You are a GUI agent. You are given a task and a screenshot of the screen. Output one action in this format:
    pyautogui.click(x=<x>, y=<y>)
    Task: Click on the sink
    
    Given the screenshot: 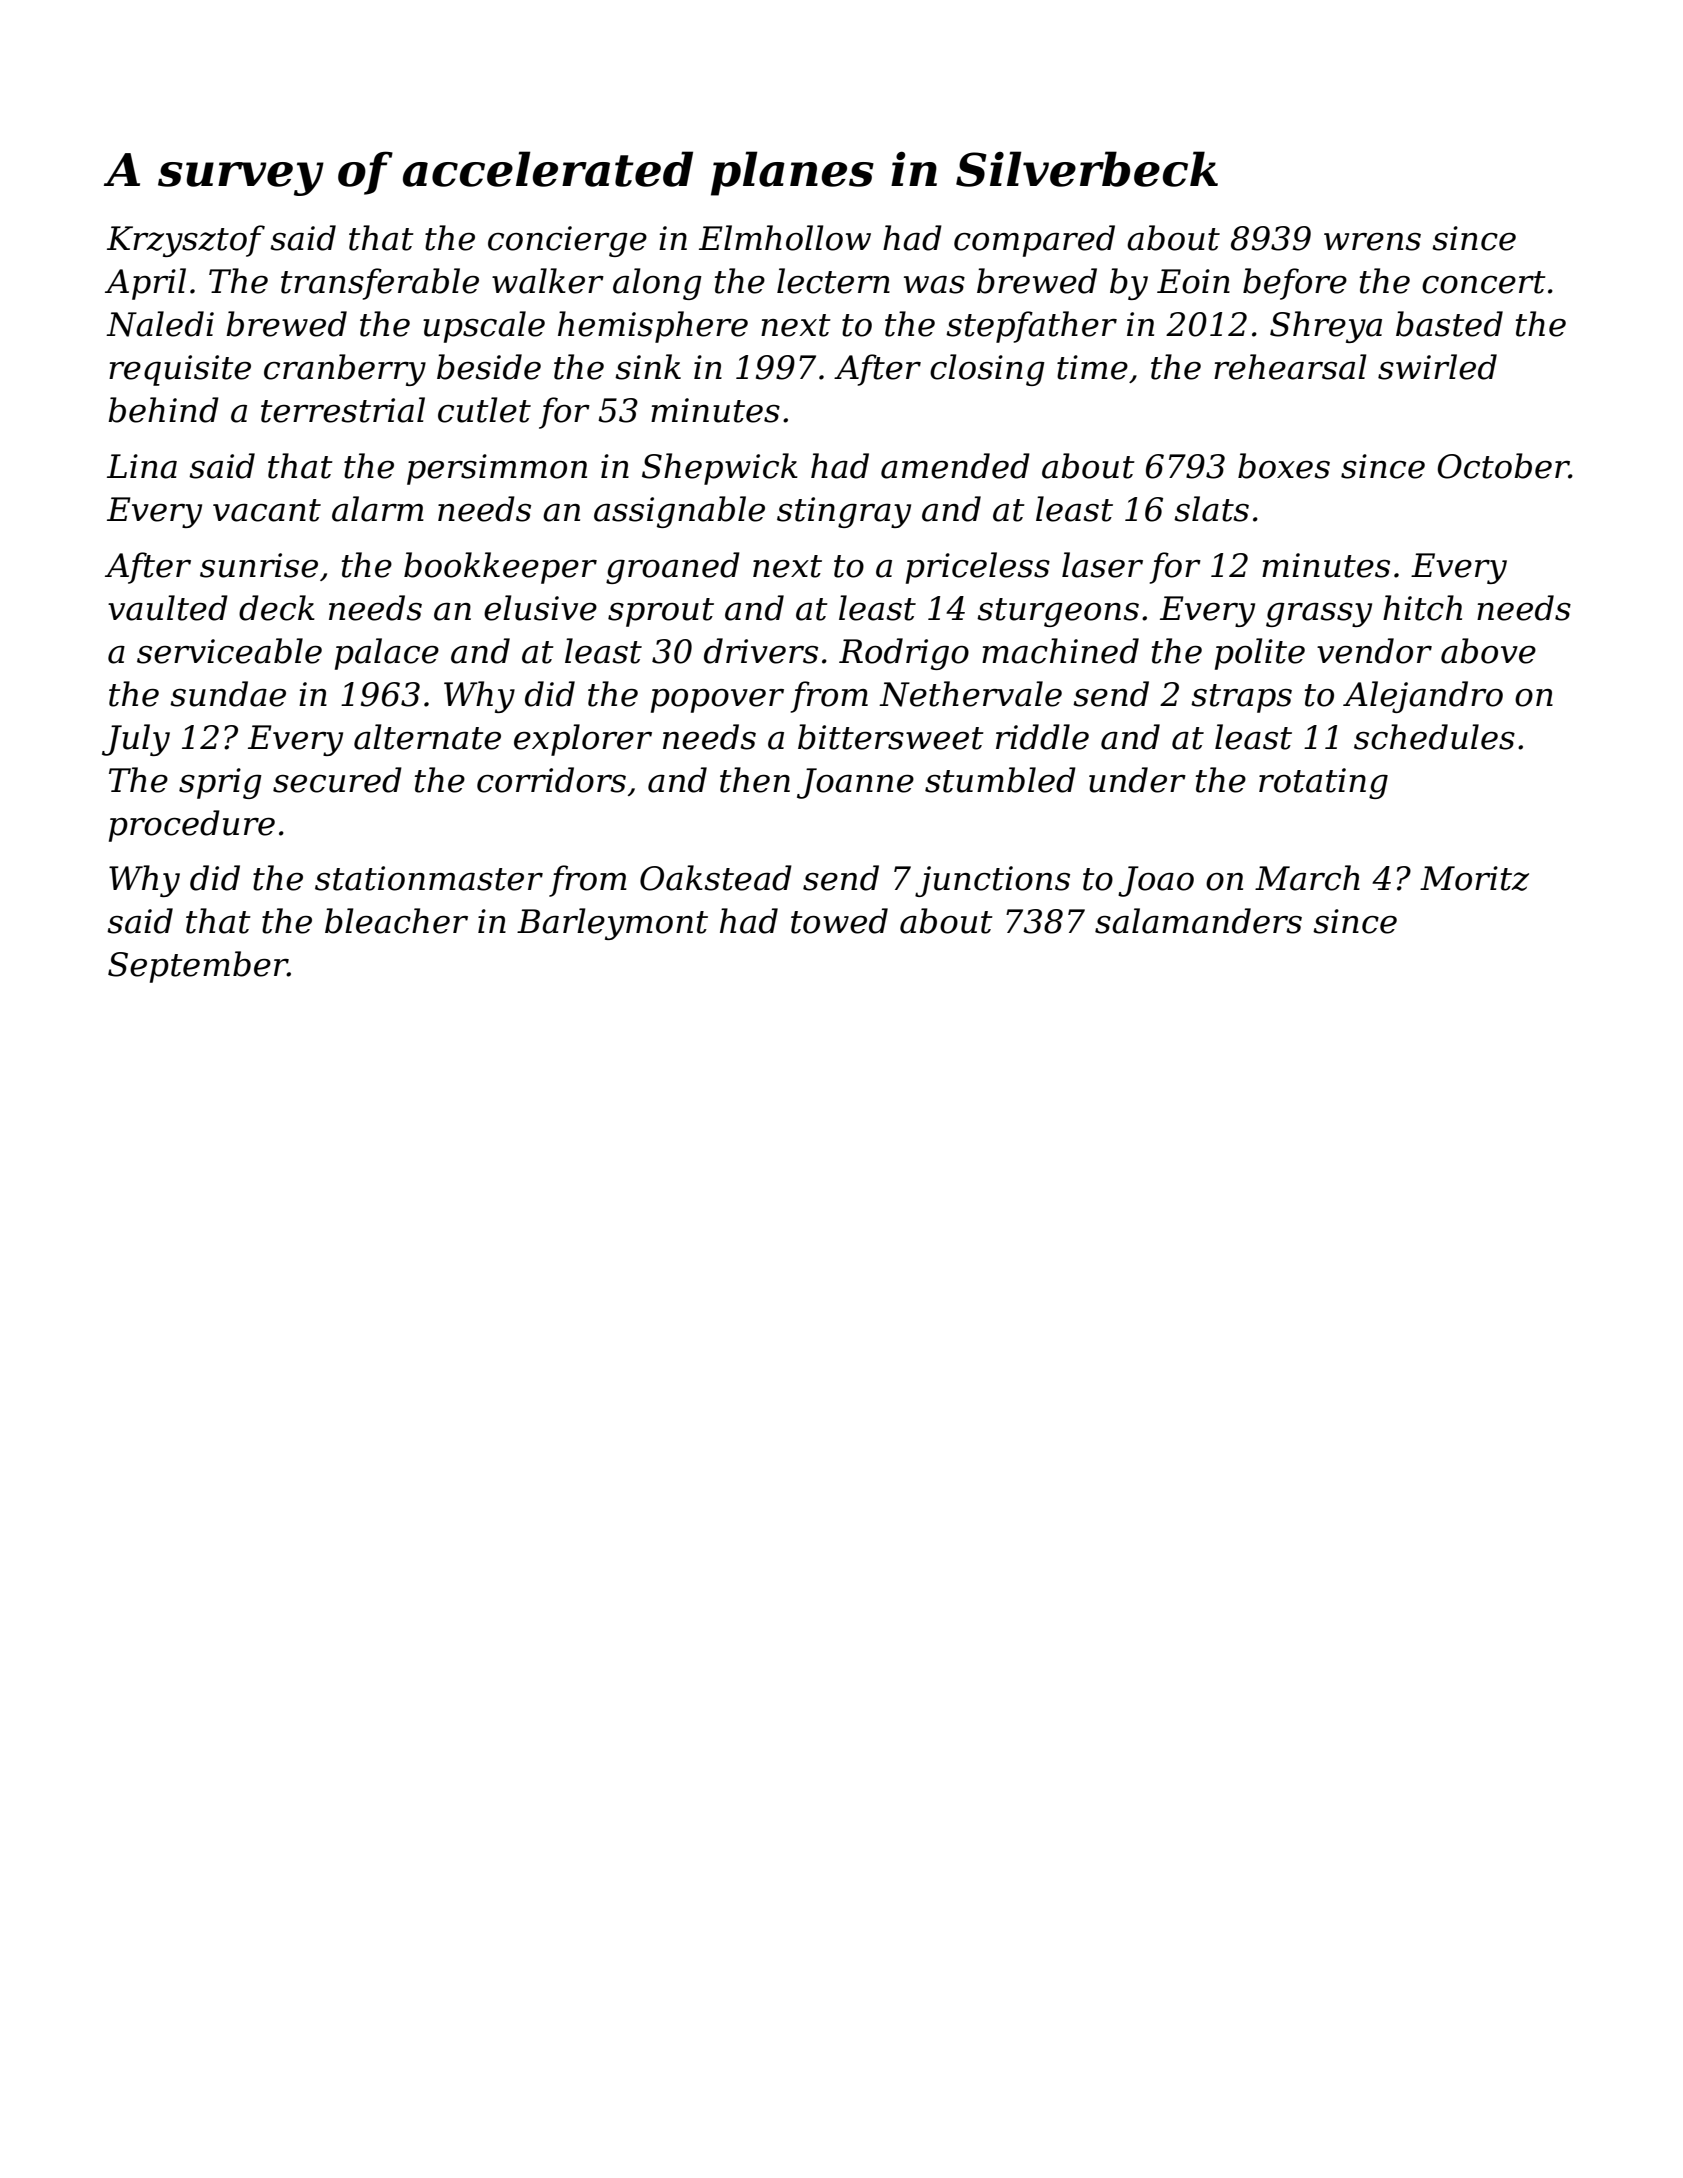 What is the action you would take?
    pyautogui.click(x=648, y=367)
